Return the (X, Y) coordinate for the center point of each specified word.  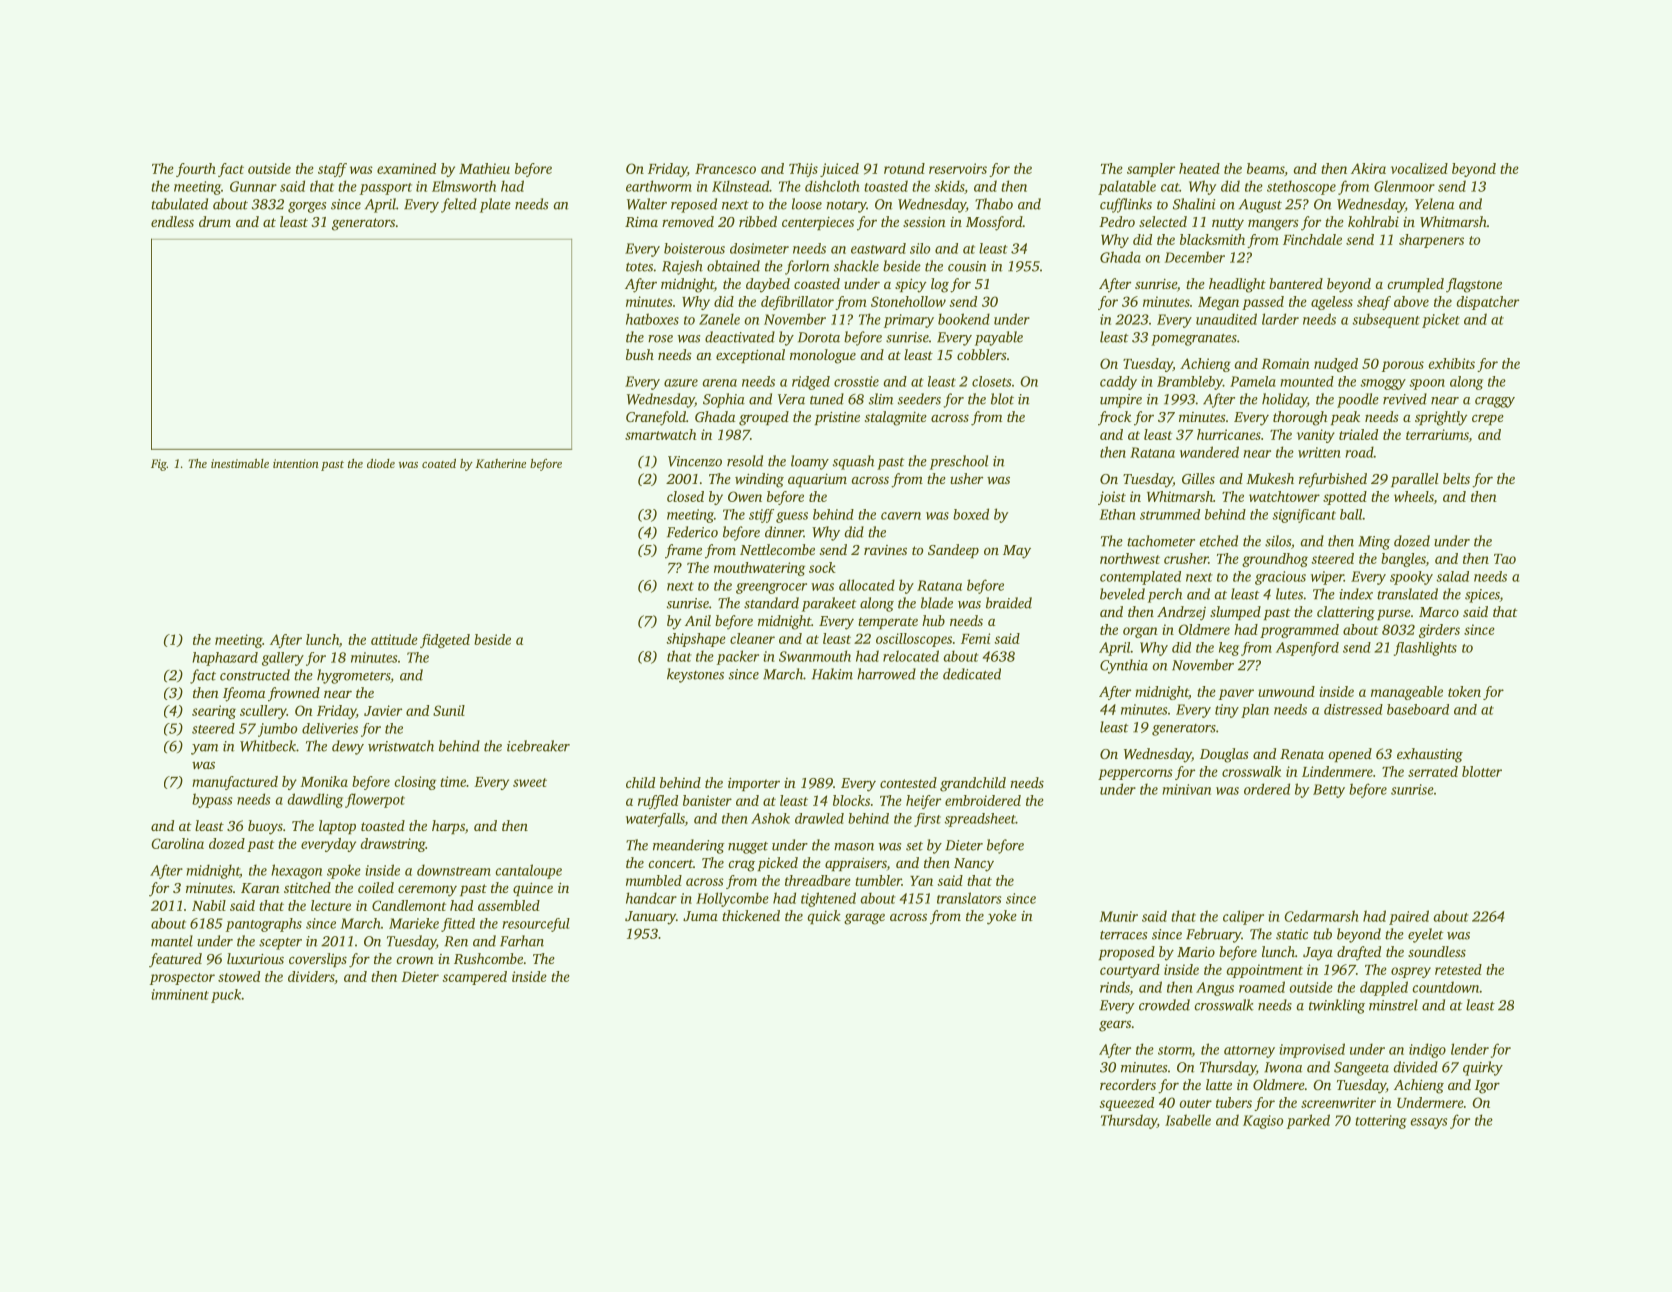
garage (864, 919)
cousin (967, 266)
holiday (1284, 400)
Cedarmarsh (1321, 916)
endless (172, 221)
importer (754, 784)
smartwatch (660, 434)
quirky (1483, 1068)
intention (296, 463)
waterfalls (655, 820)
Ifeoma (244, 694)
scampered (474, 978)
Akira (1368, 168)
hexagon (296, 871)
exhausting (1430, 755)
